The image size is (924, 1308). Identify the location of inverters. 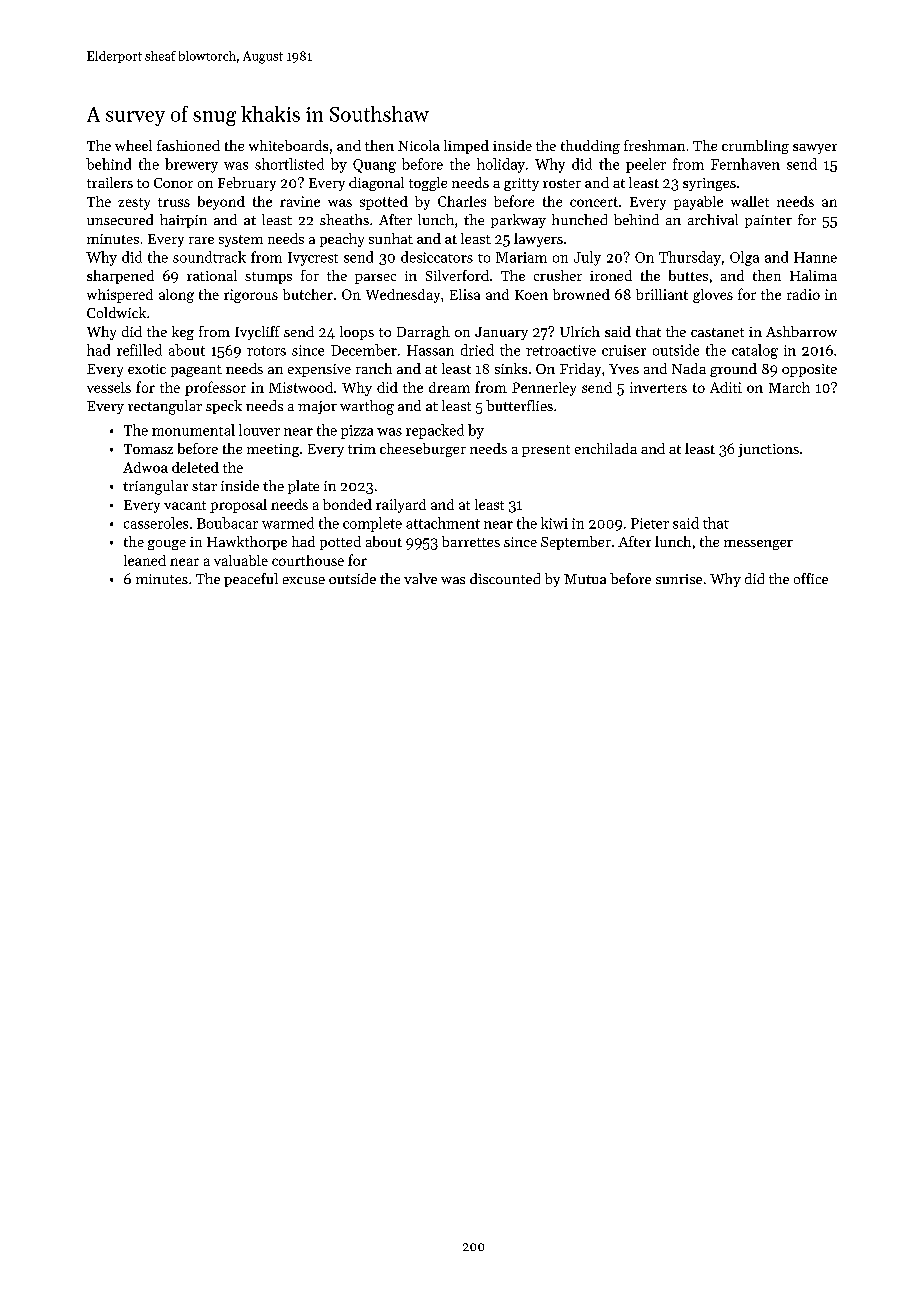
(658, 387).
